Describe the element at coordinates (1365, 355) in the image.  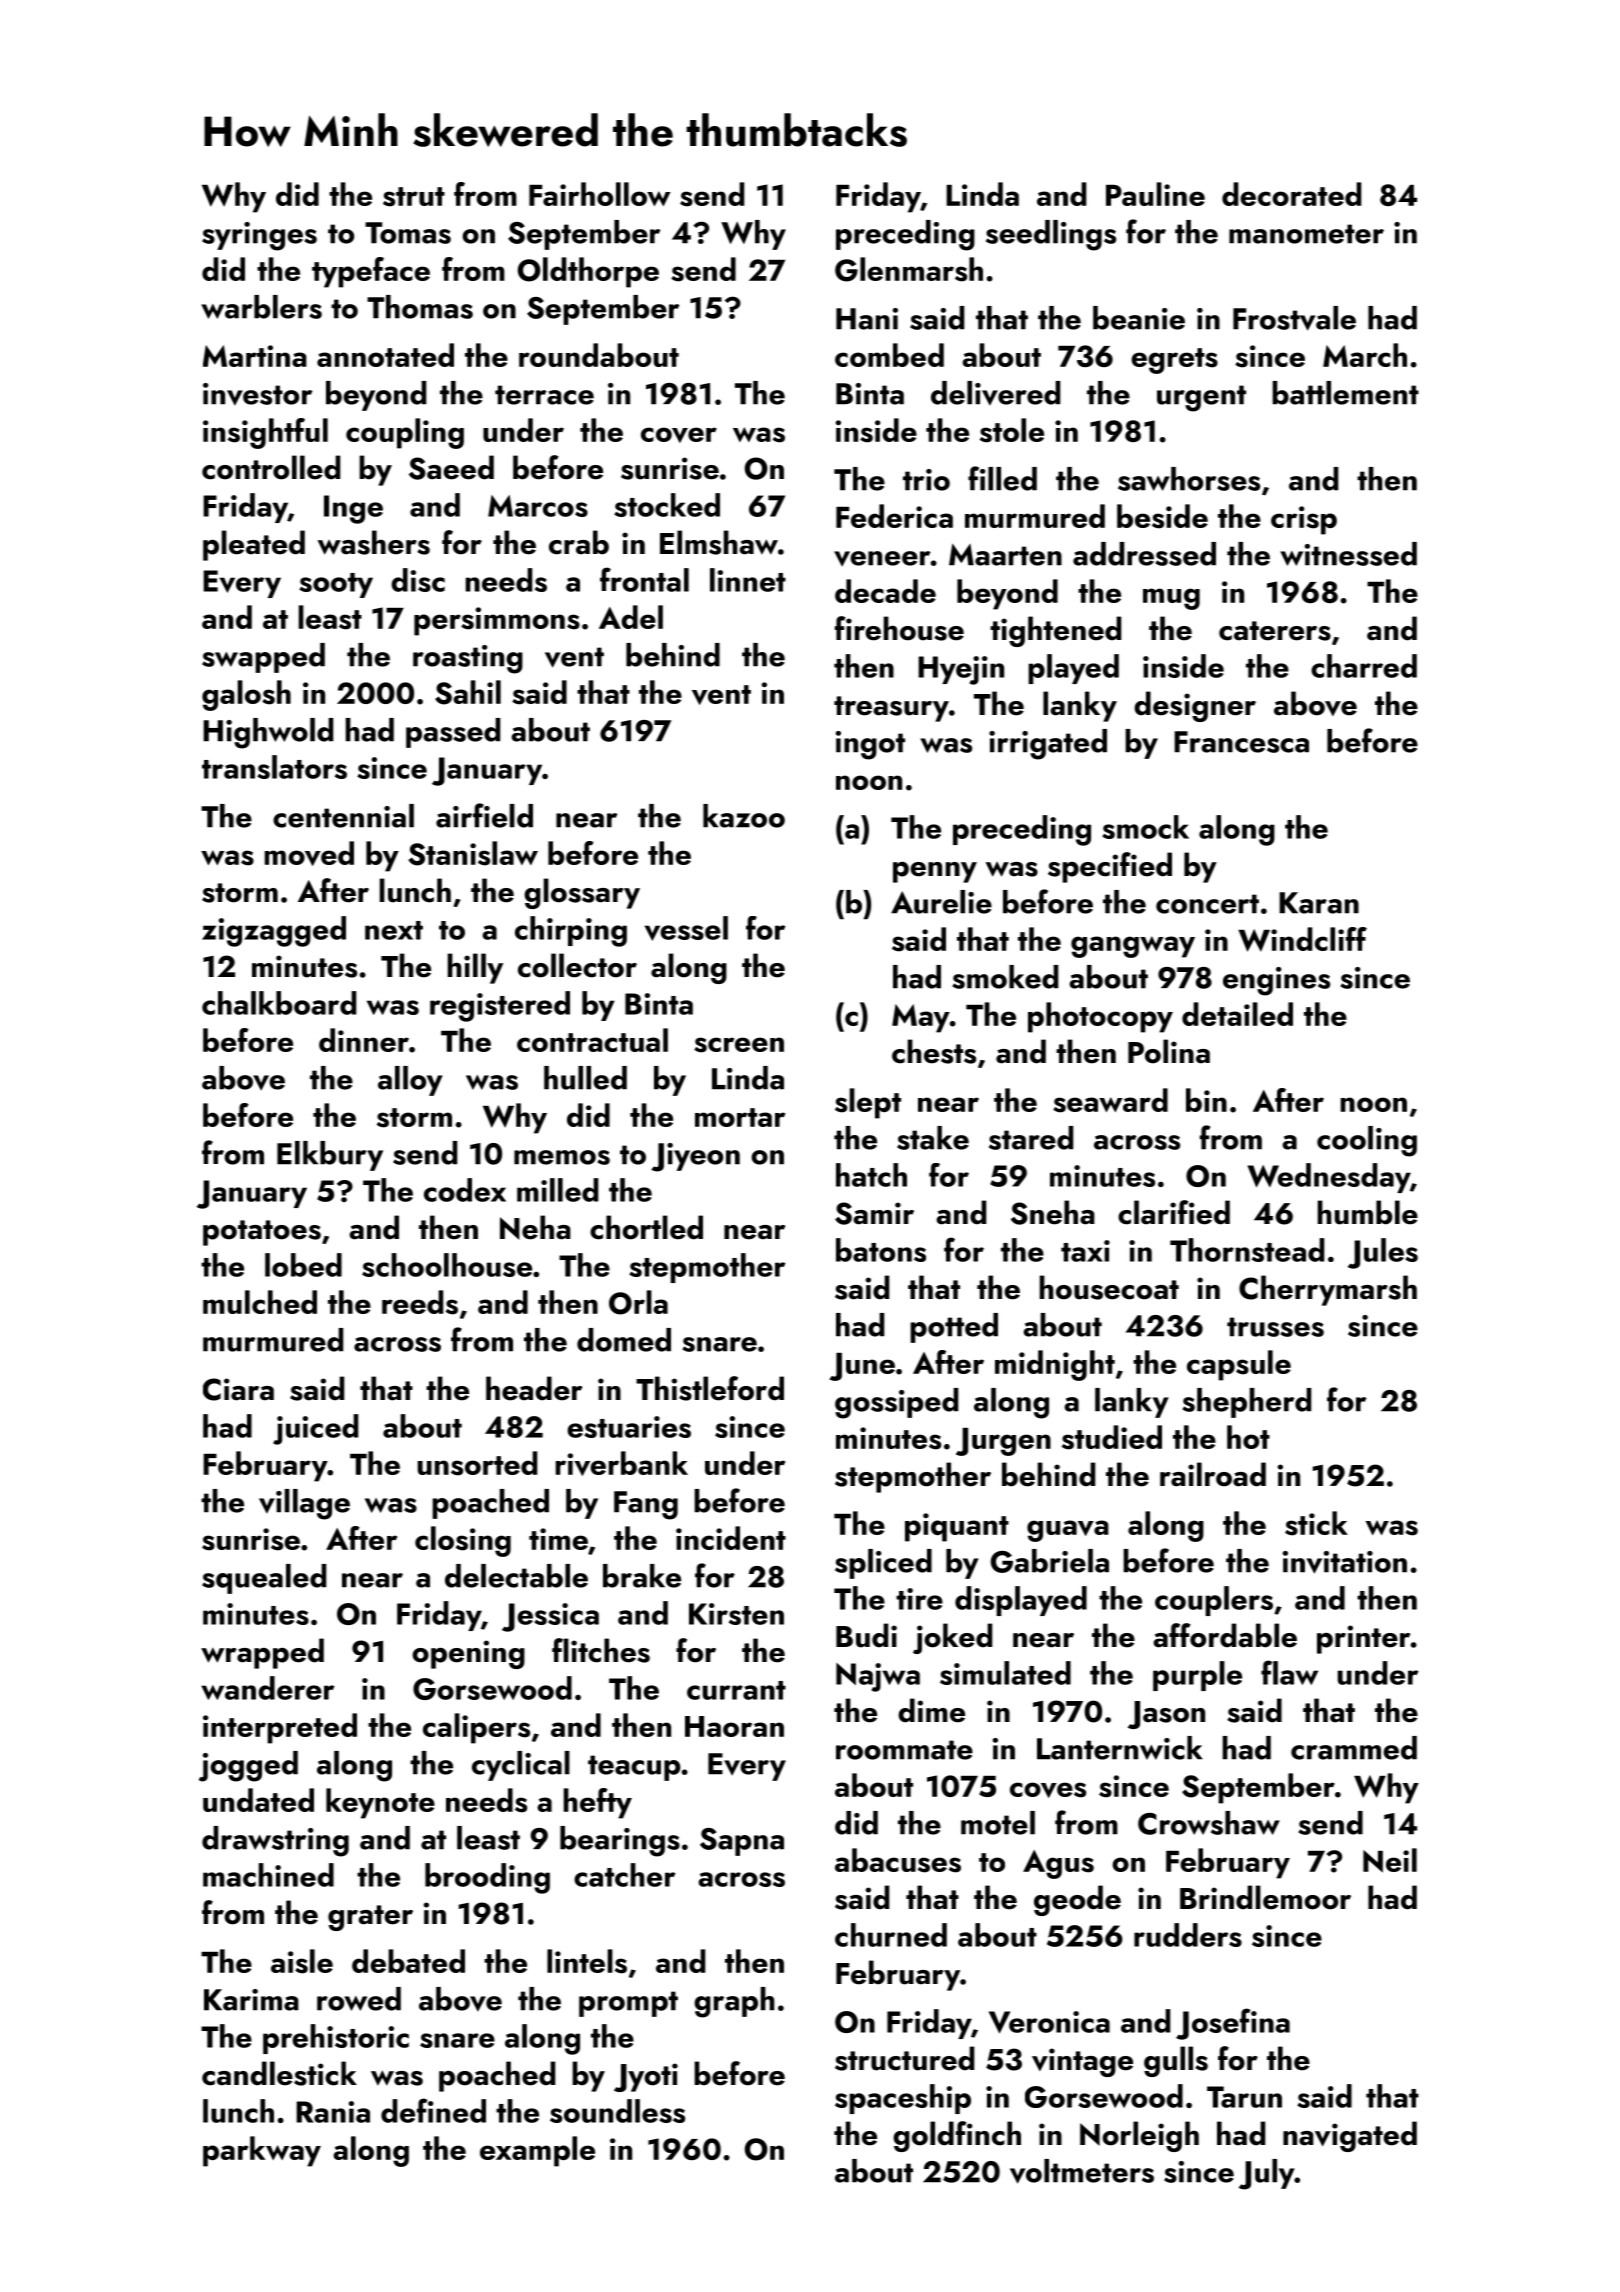
I see `March` at that location.
